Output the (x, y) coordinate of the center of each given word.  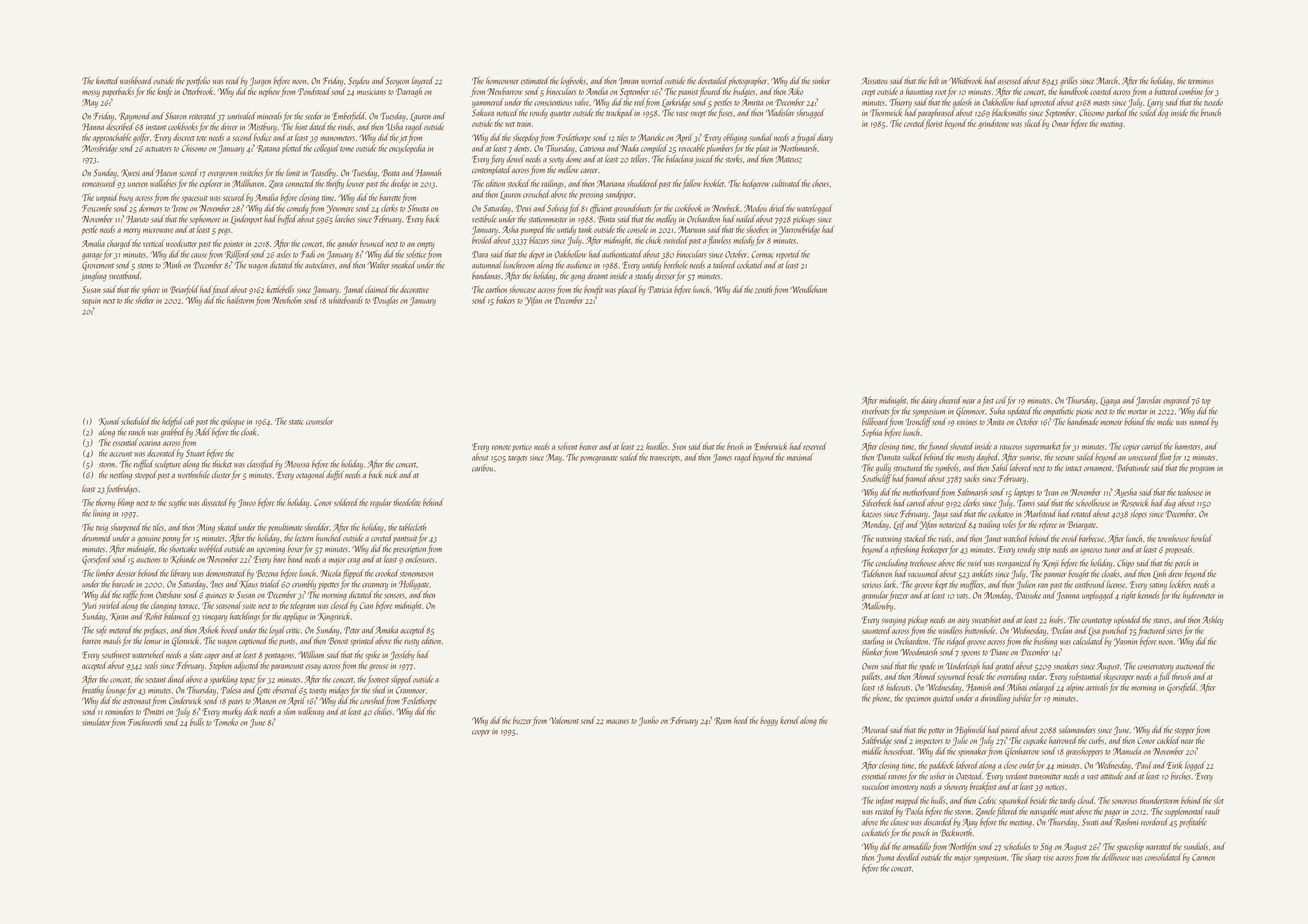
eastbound (1090, 584)
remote (501, 447)
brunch (1211, 113)
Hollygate (414, 585)
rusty (411, 642)
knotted (107, 80)
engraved (1177, 401)
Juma (885, 858)
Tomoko (226, 722)
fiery (497, 160)
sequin (91, 302)
